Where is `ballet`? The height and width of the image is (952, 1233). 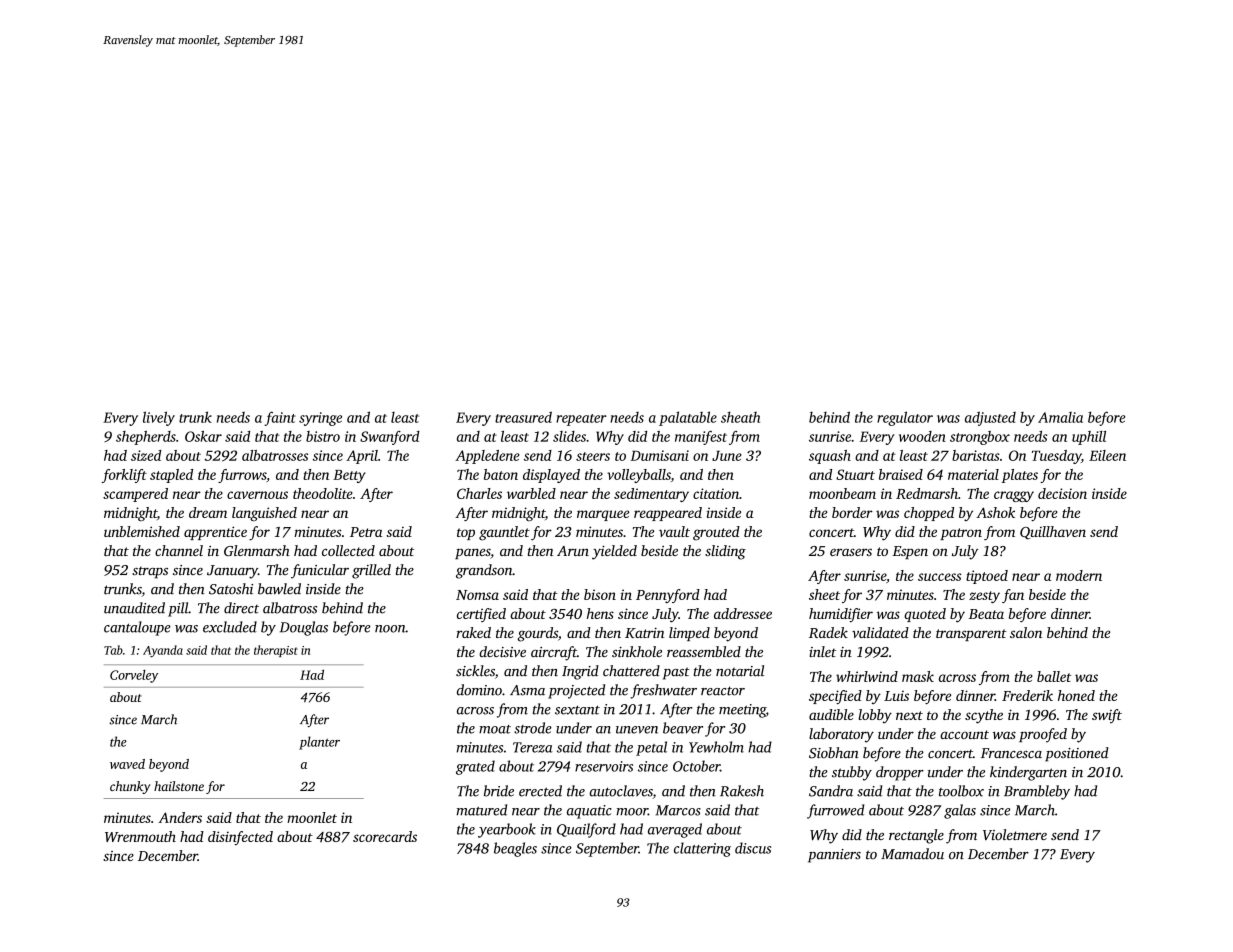 ballet is located at coordinates (1054, 676).
